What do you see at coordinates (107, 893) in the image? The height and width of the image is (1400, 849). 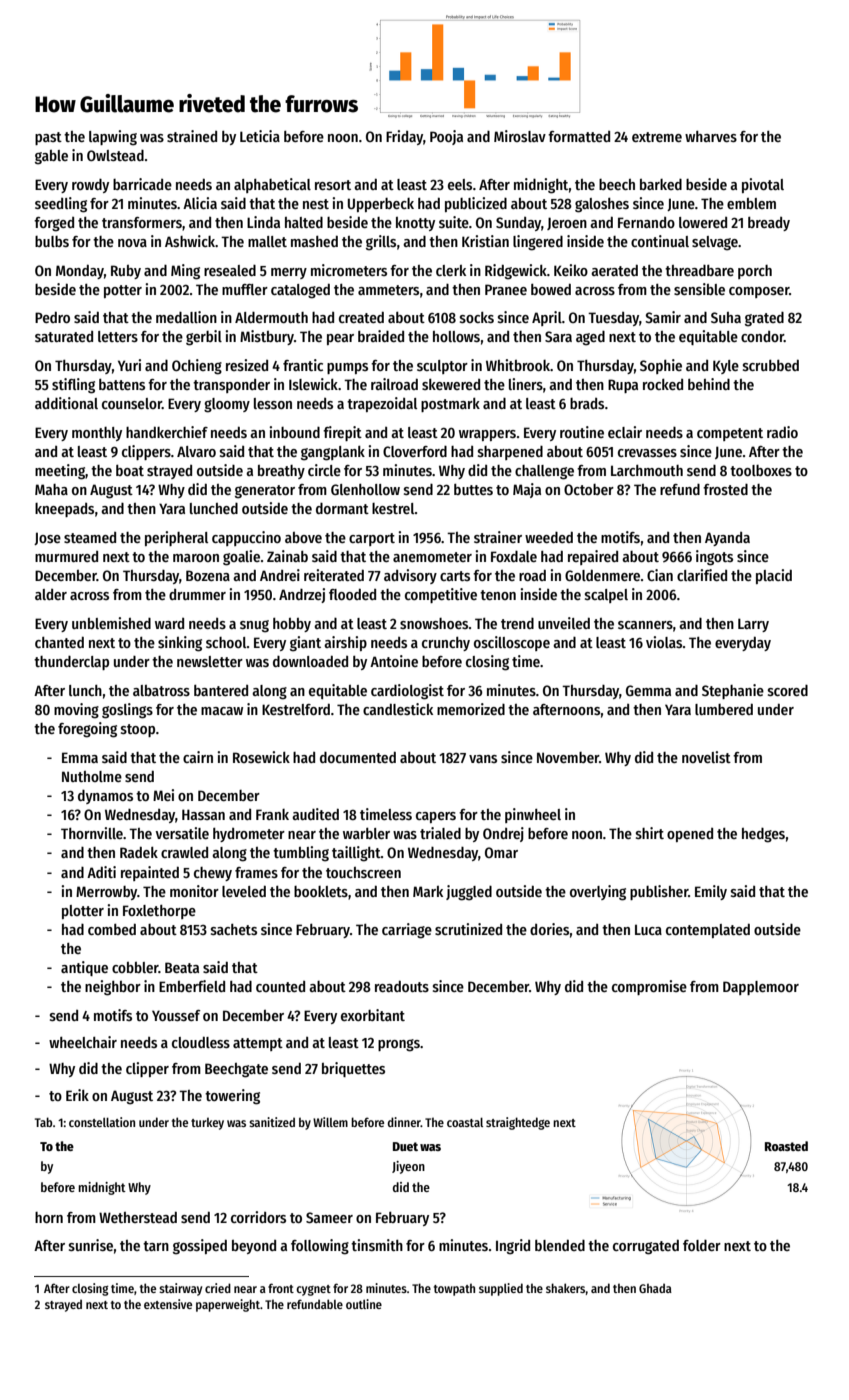 I see `Merrowby` at bounding box center [107, 893].
